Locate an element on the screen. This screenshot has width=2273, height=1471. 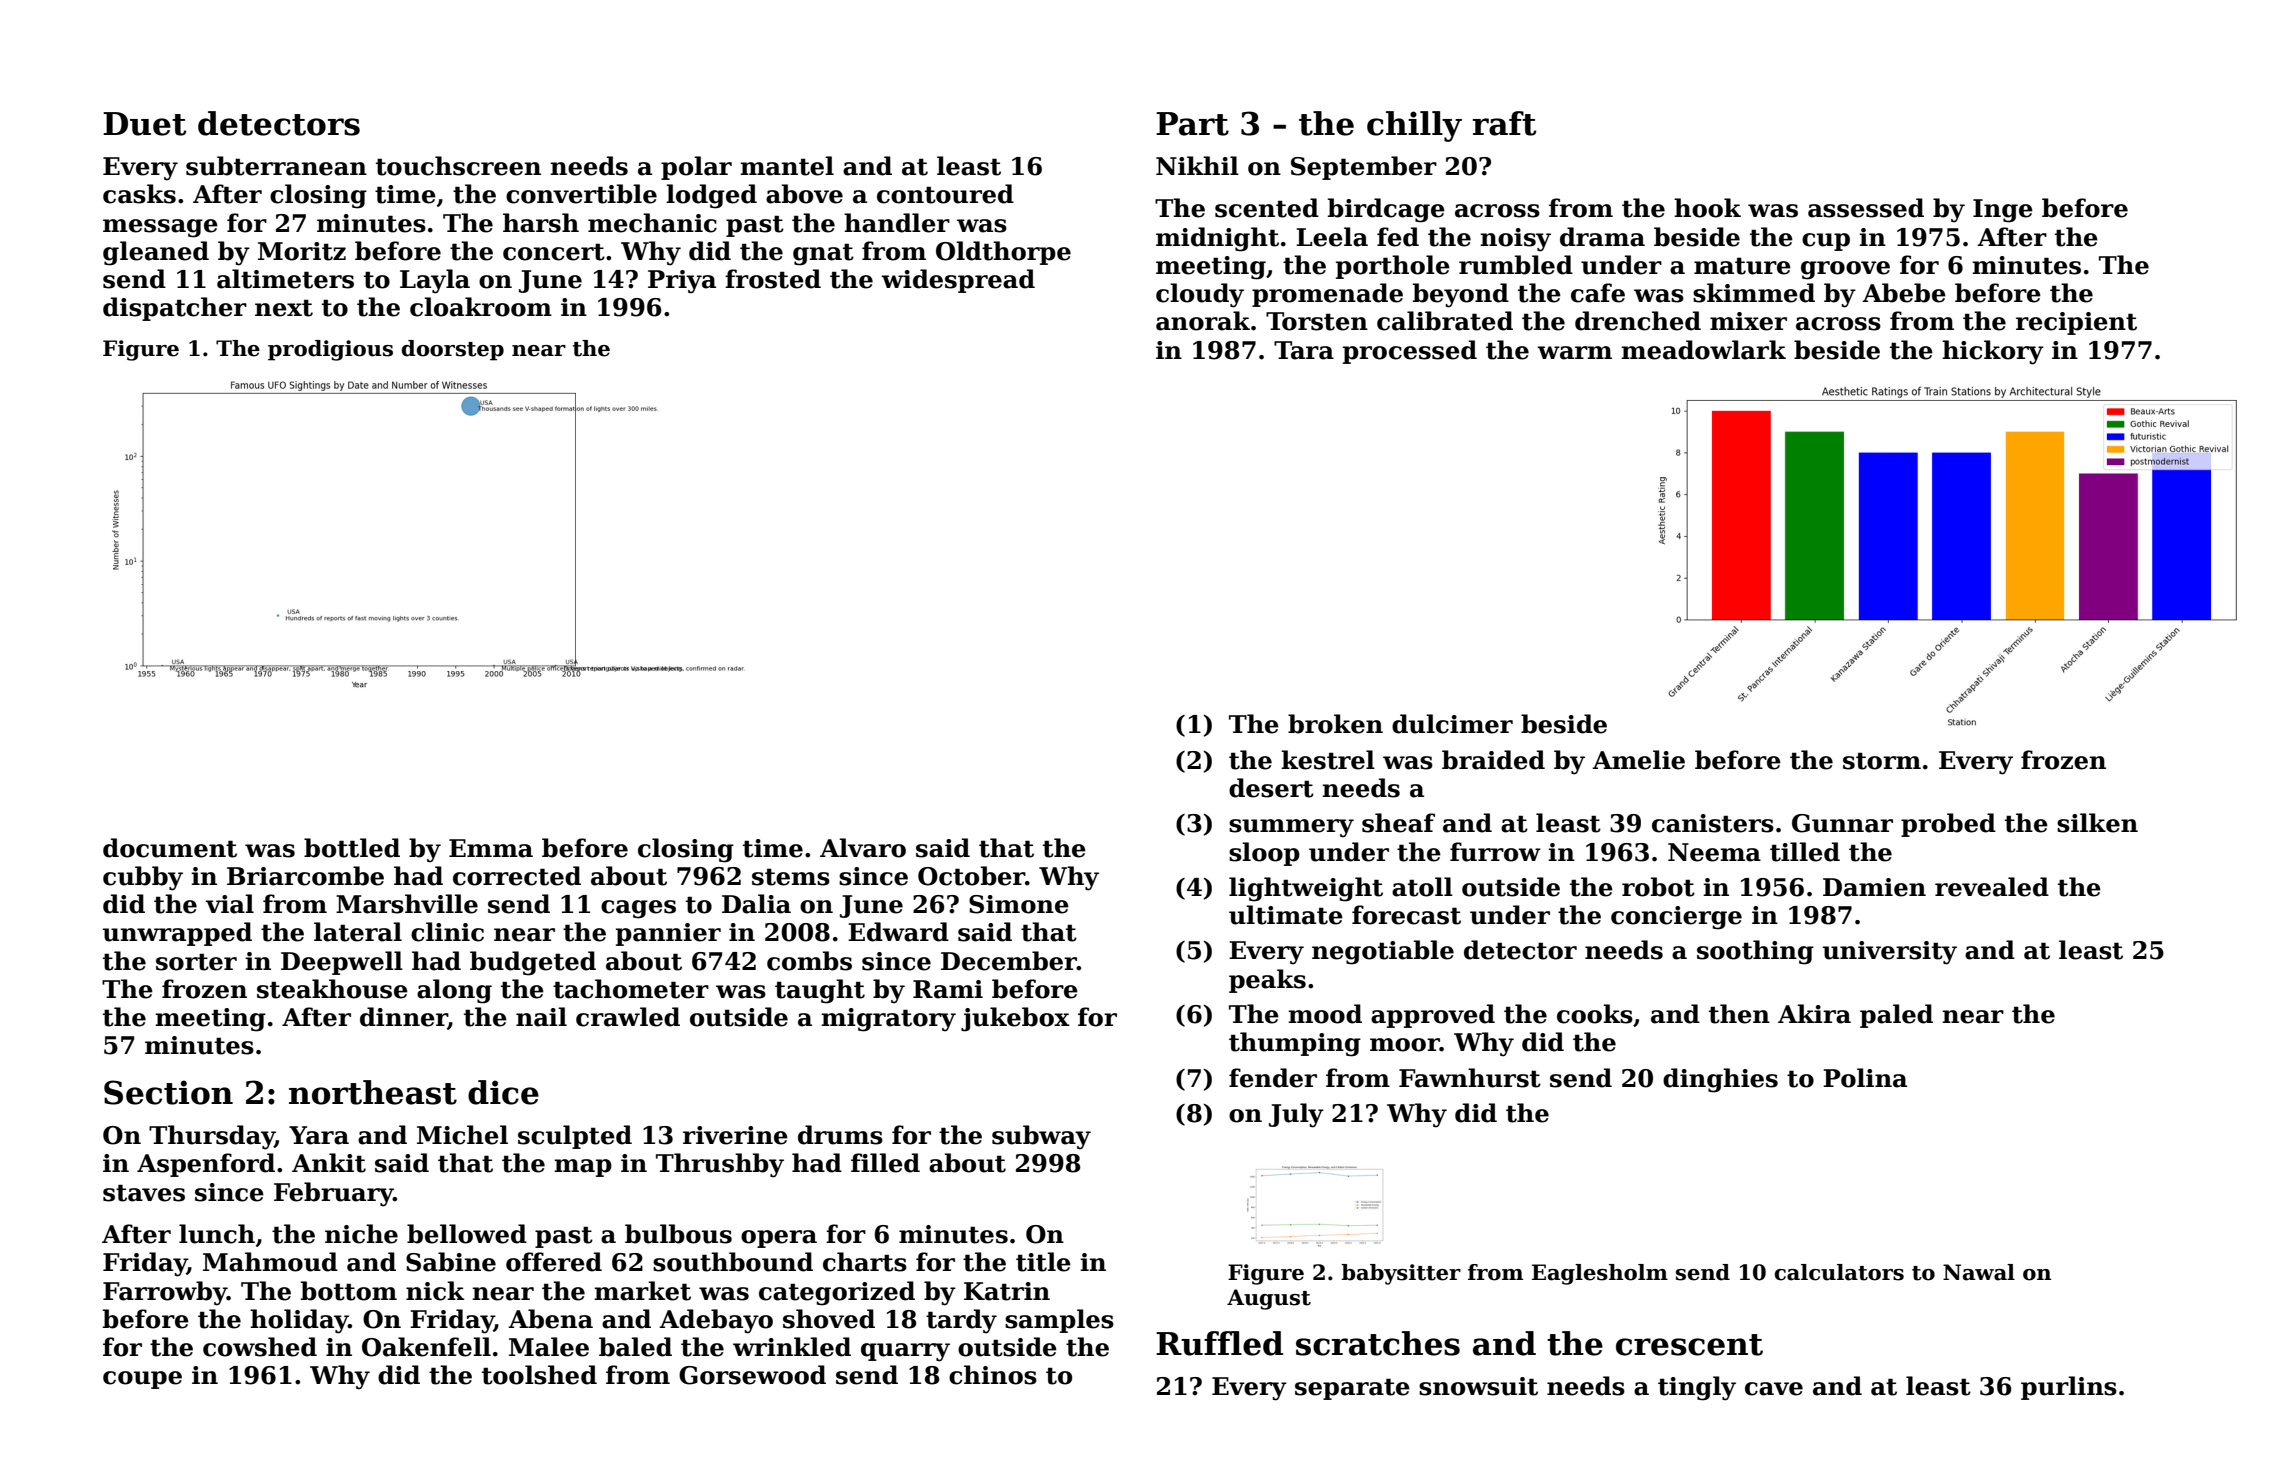
next is located at coordinates (284, 308).
